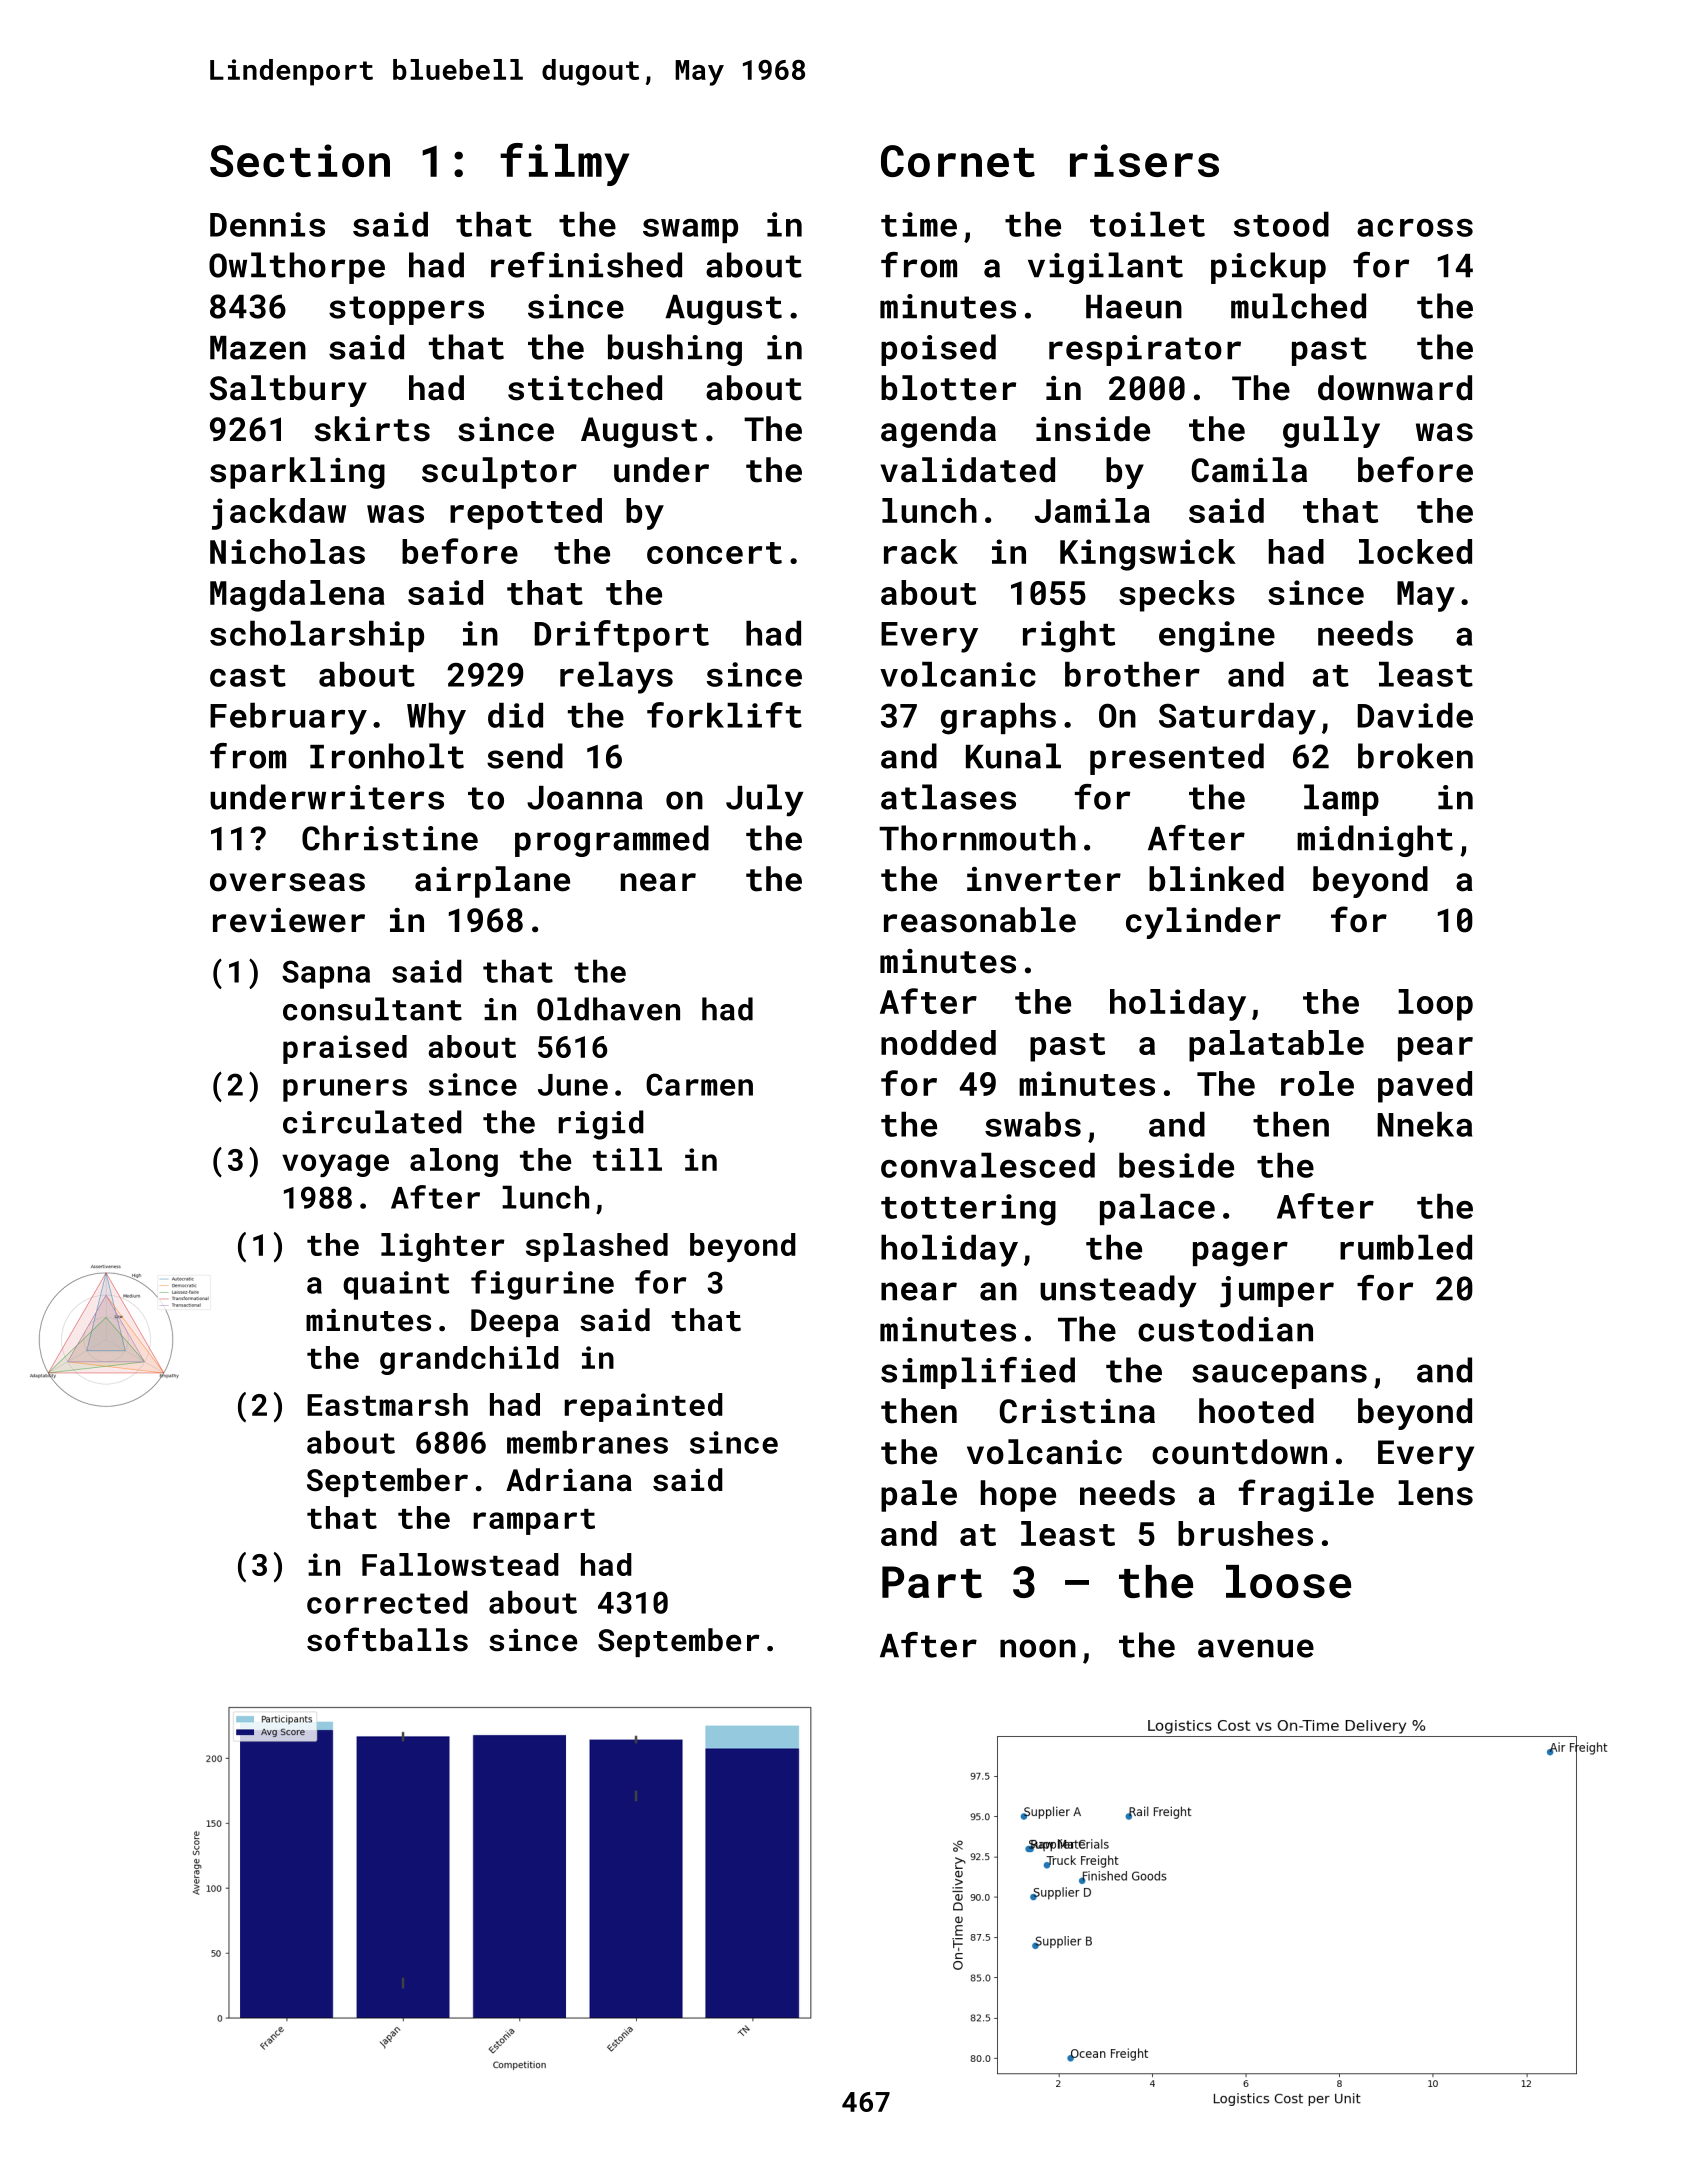  Describe the element at coordinates (919, 1496) in the document. I see `pale` at that location.
